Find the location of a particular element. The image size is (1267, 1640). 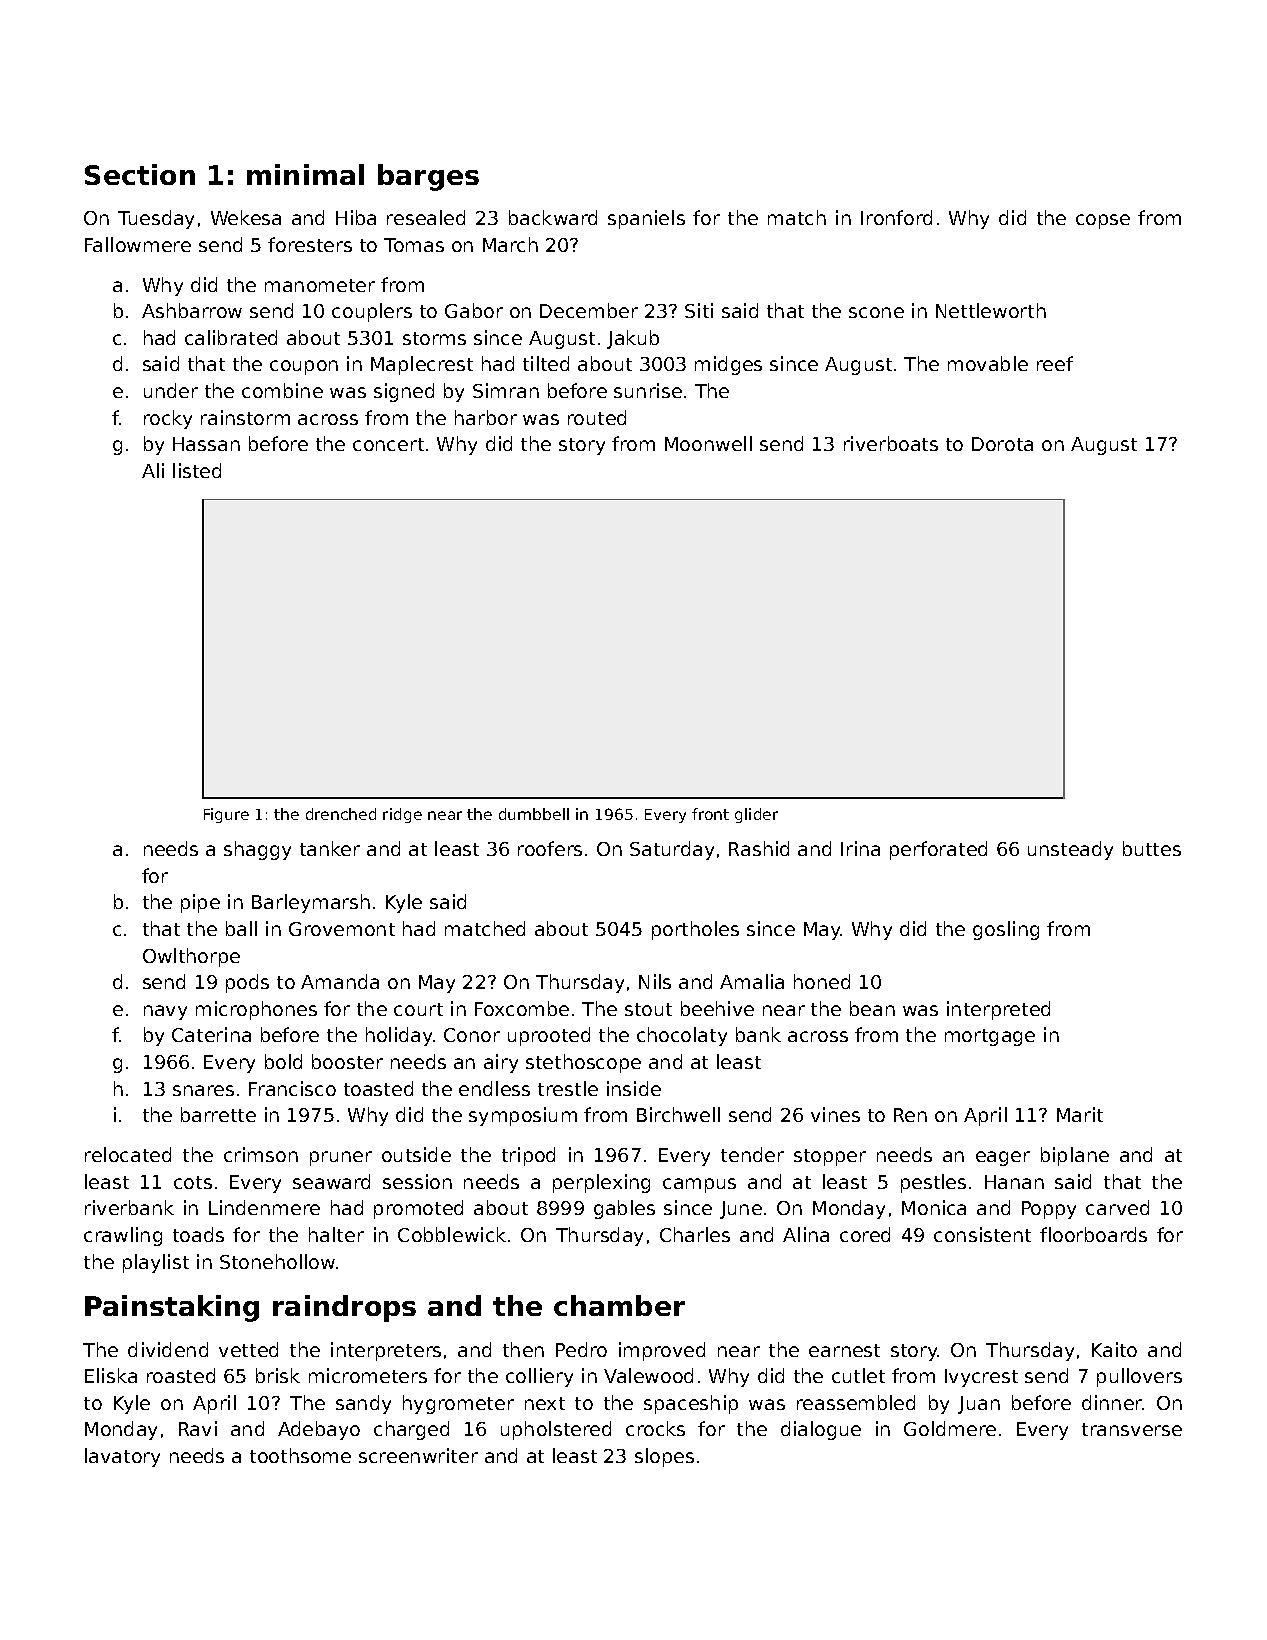

ridge is located at coordinates (402, 815).
